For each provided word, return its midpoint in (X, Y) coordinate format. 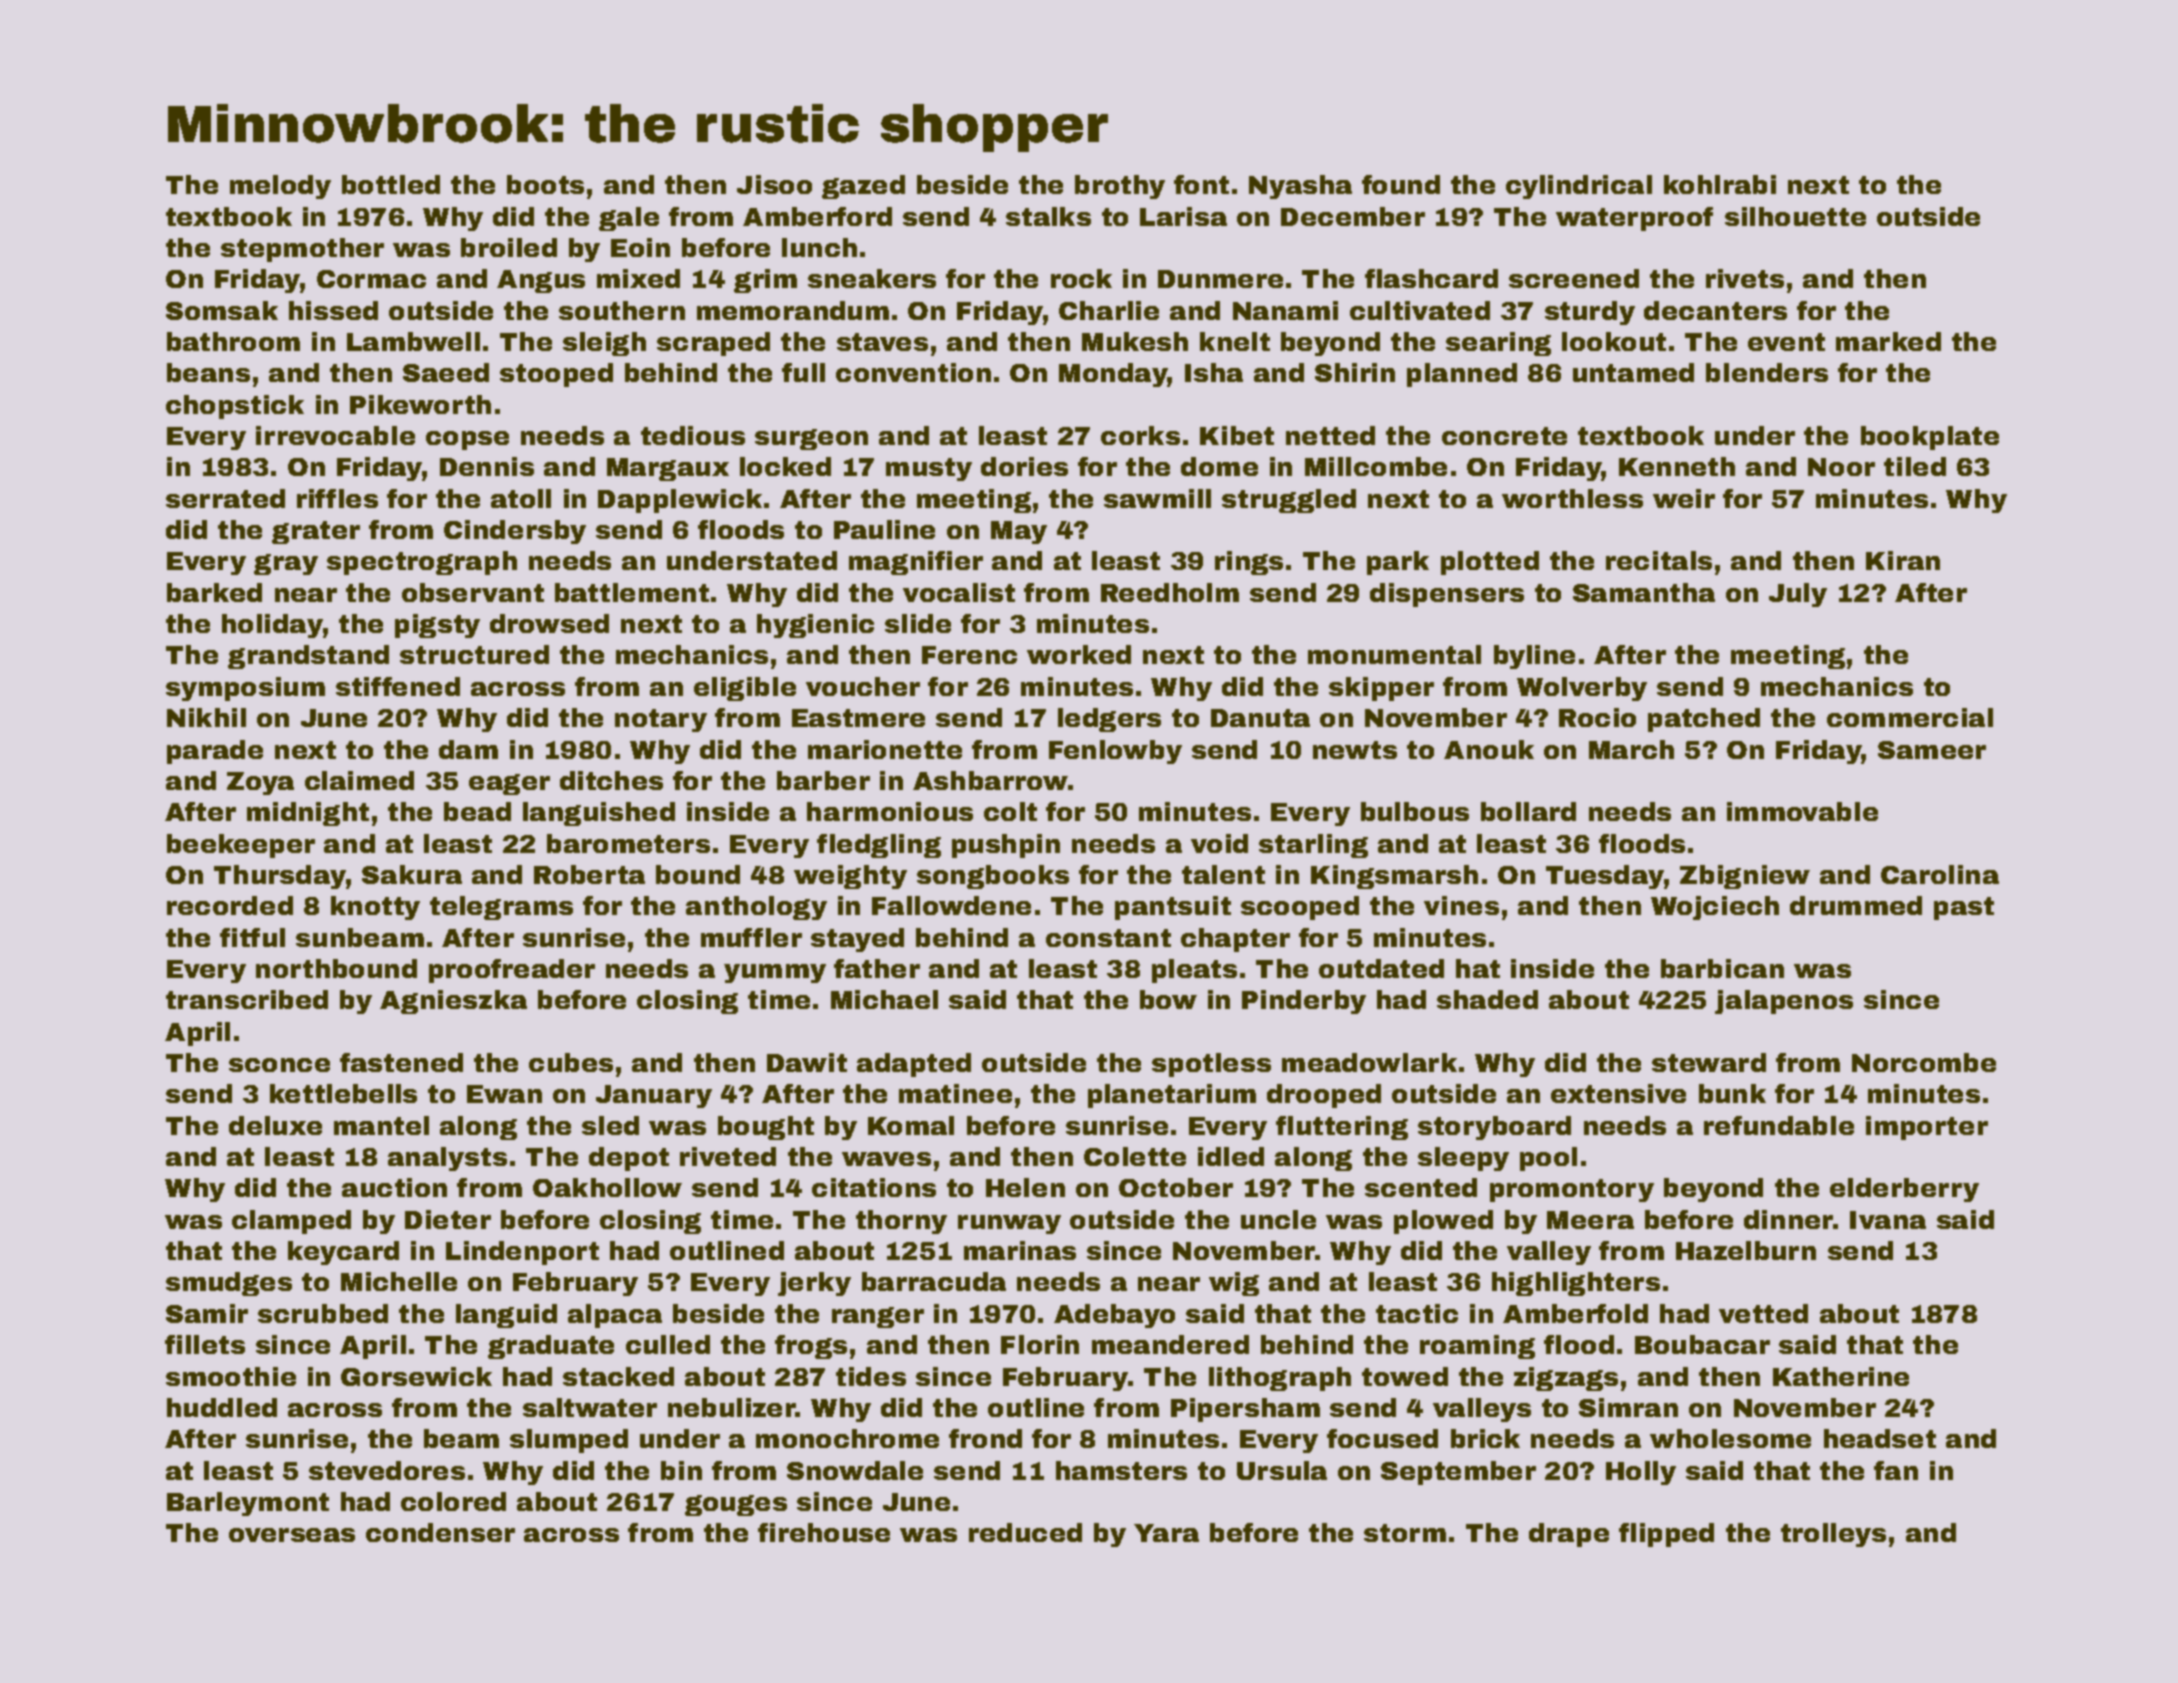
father (877, 968)
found (1401, 184)
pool (1548, 1159)
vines (1461, 905)
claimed (359, 780)
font (1201, 184)
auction (394, 1187)
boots (545, 184)
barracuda (934, 1281)
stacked (618, 1376)
